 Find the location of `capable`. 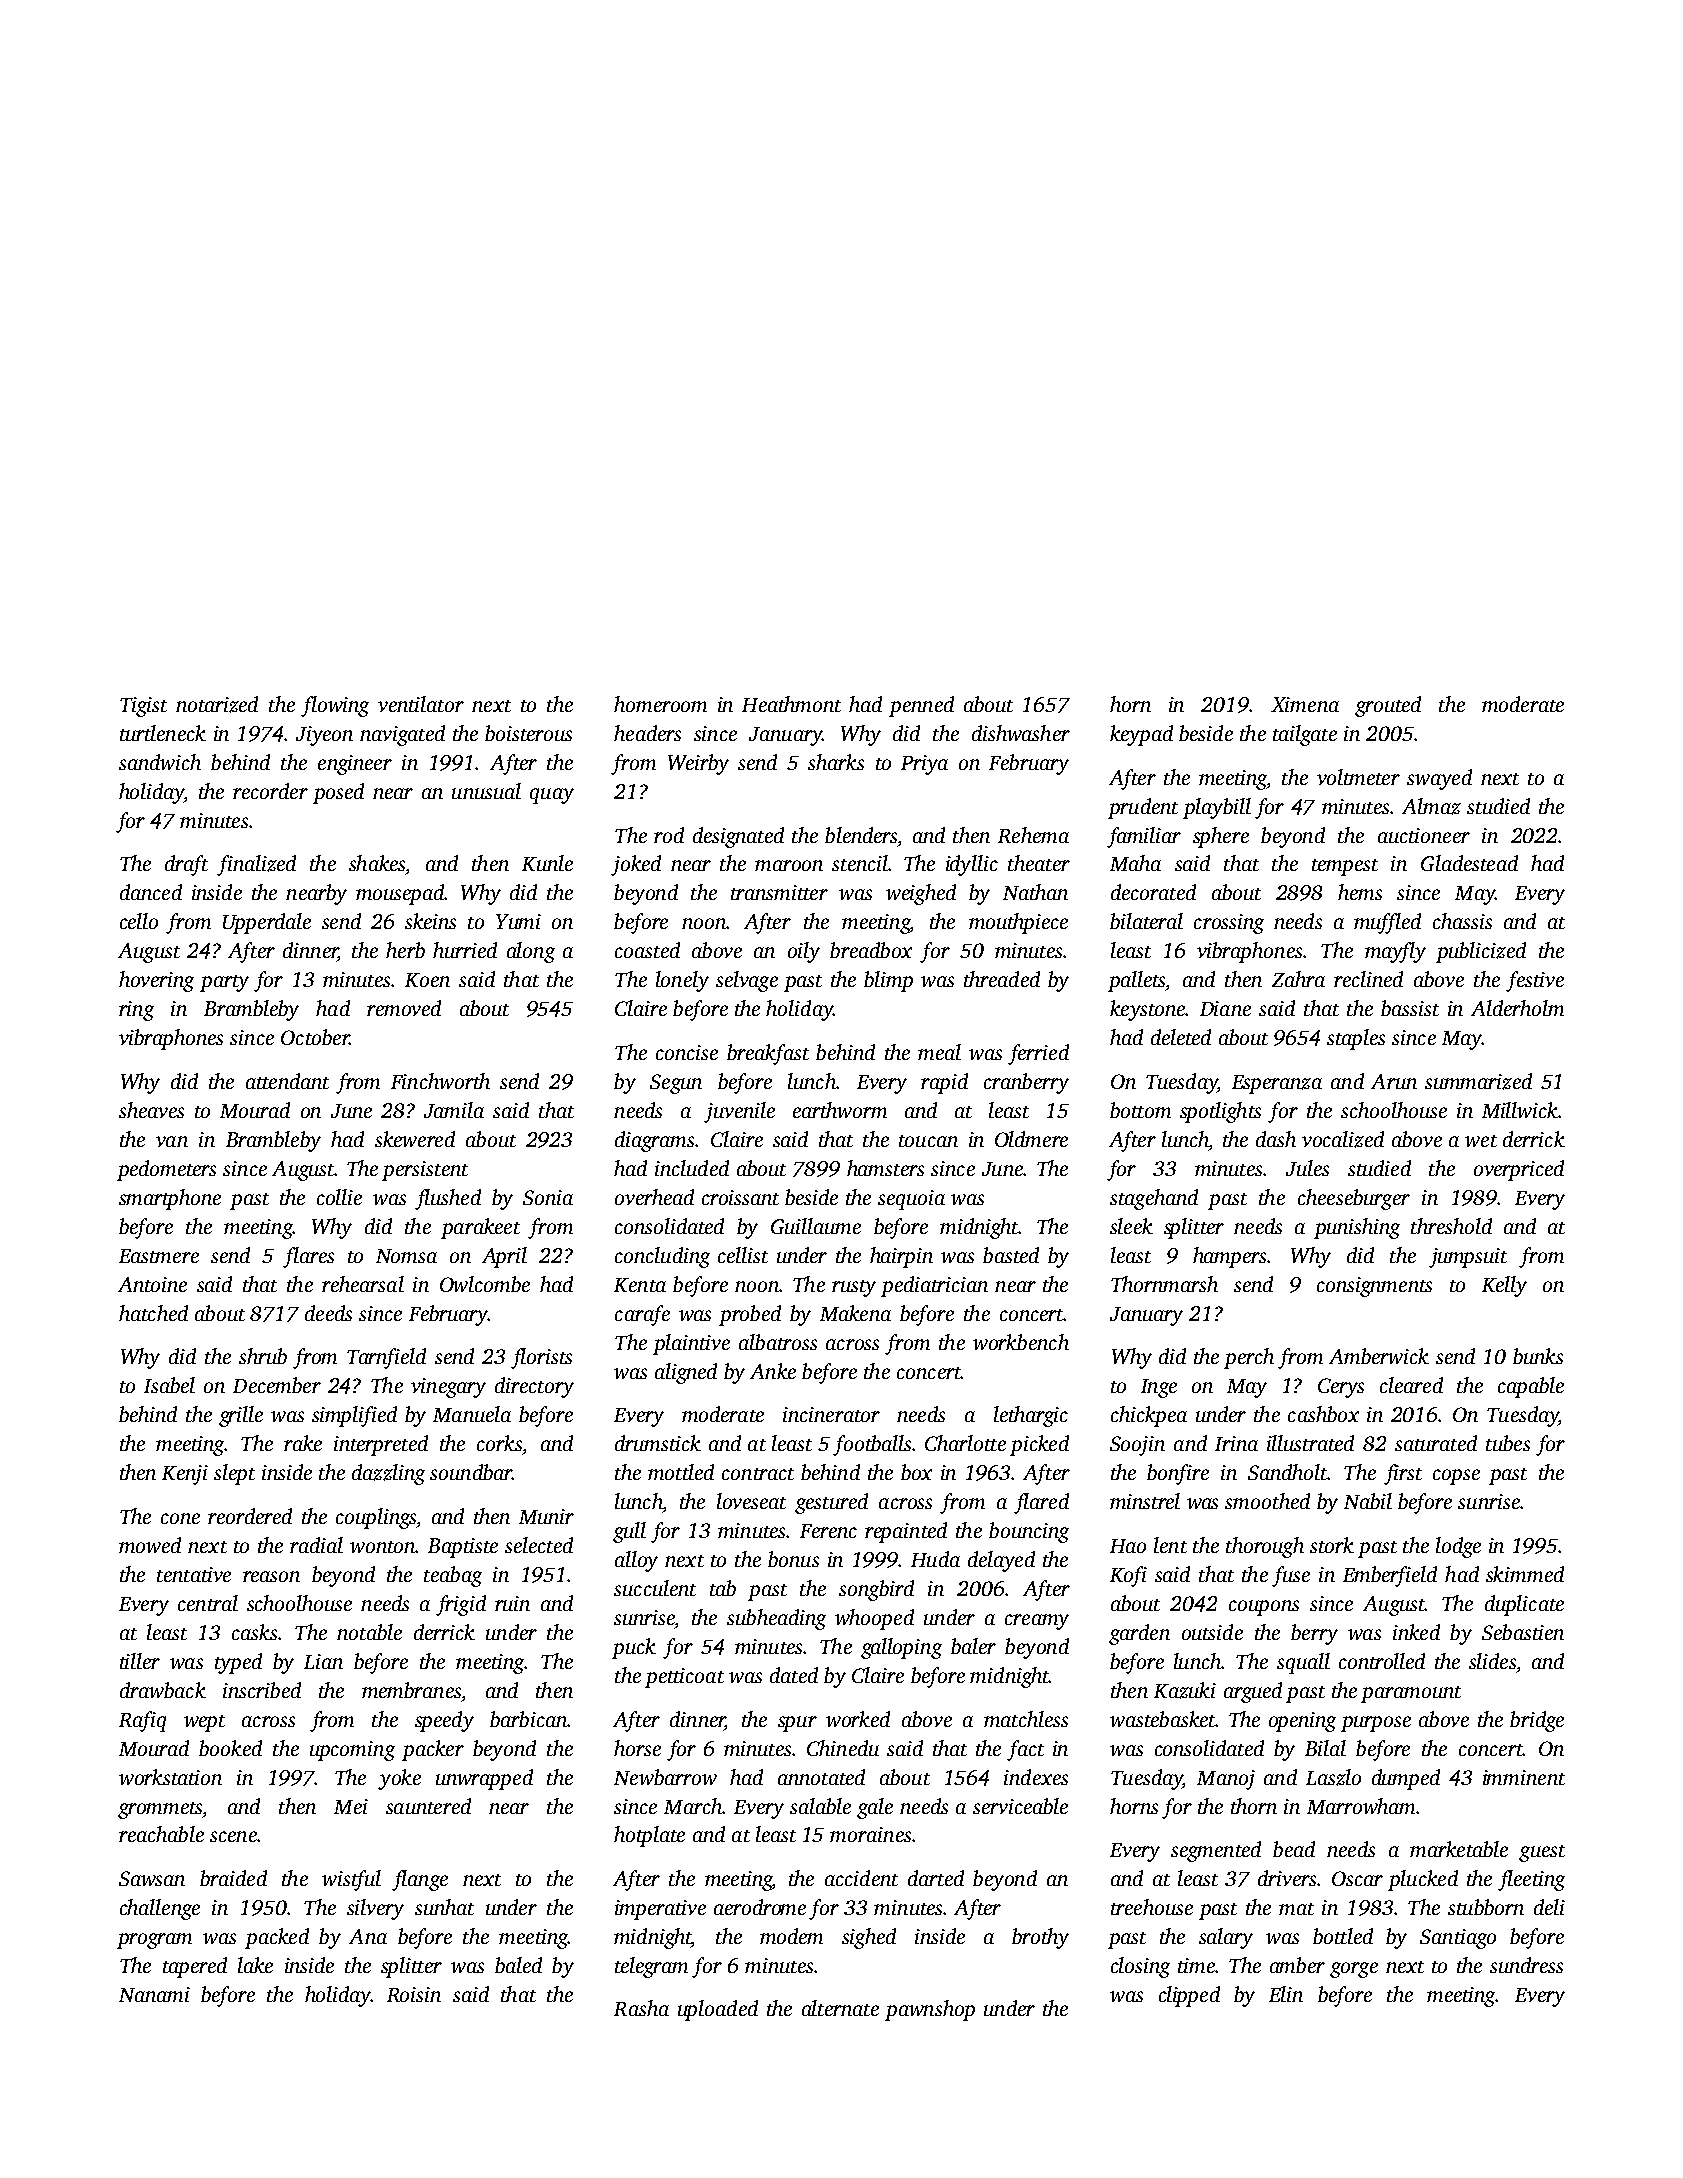

capable is located at coordinates (1531, 1387).
